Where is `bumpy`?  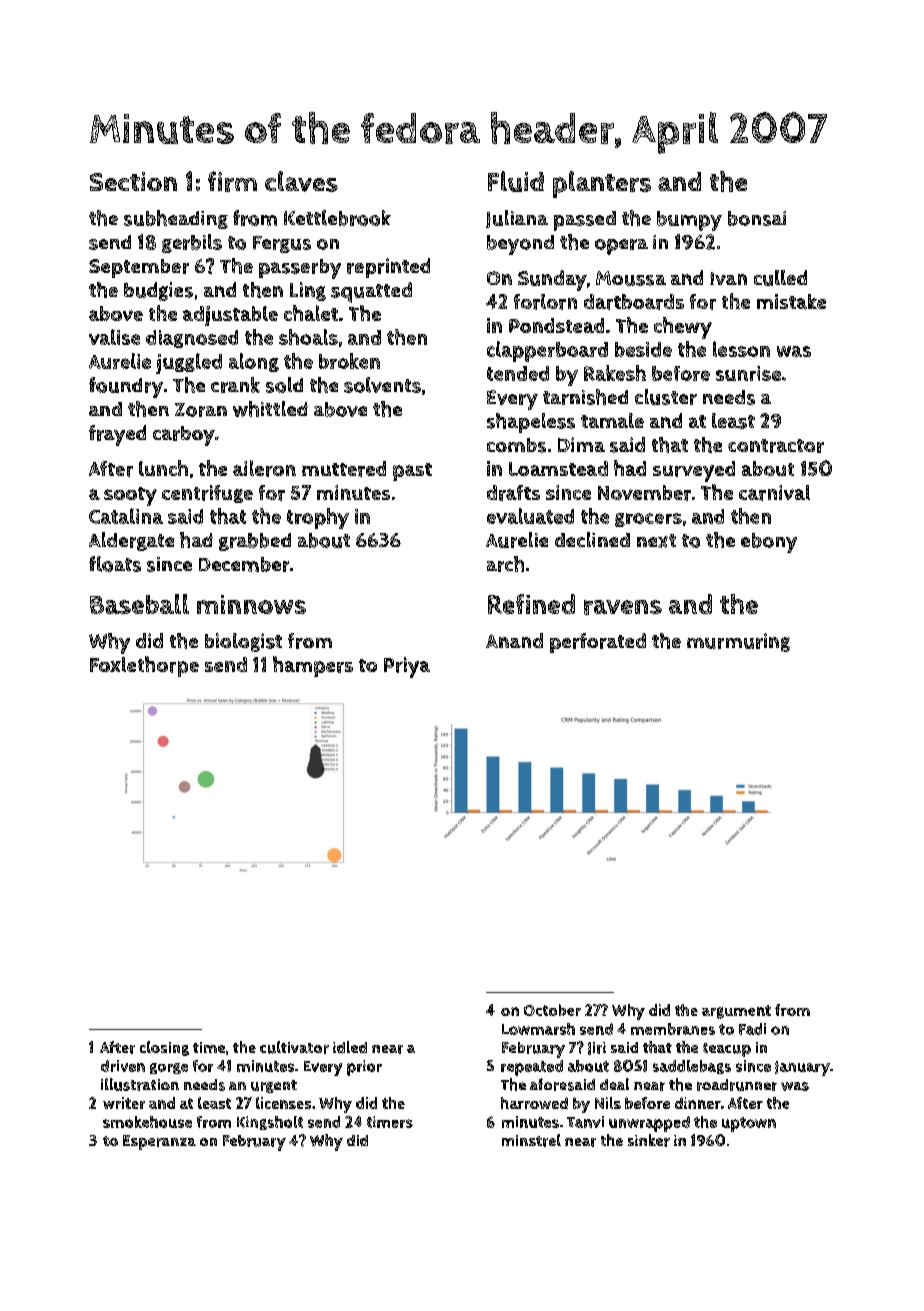 bumpy is located at coordinates (689, 221).
